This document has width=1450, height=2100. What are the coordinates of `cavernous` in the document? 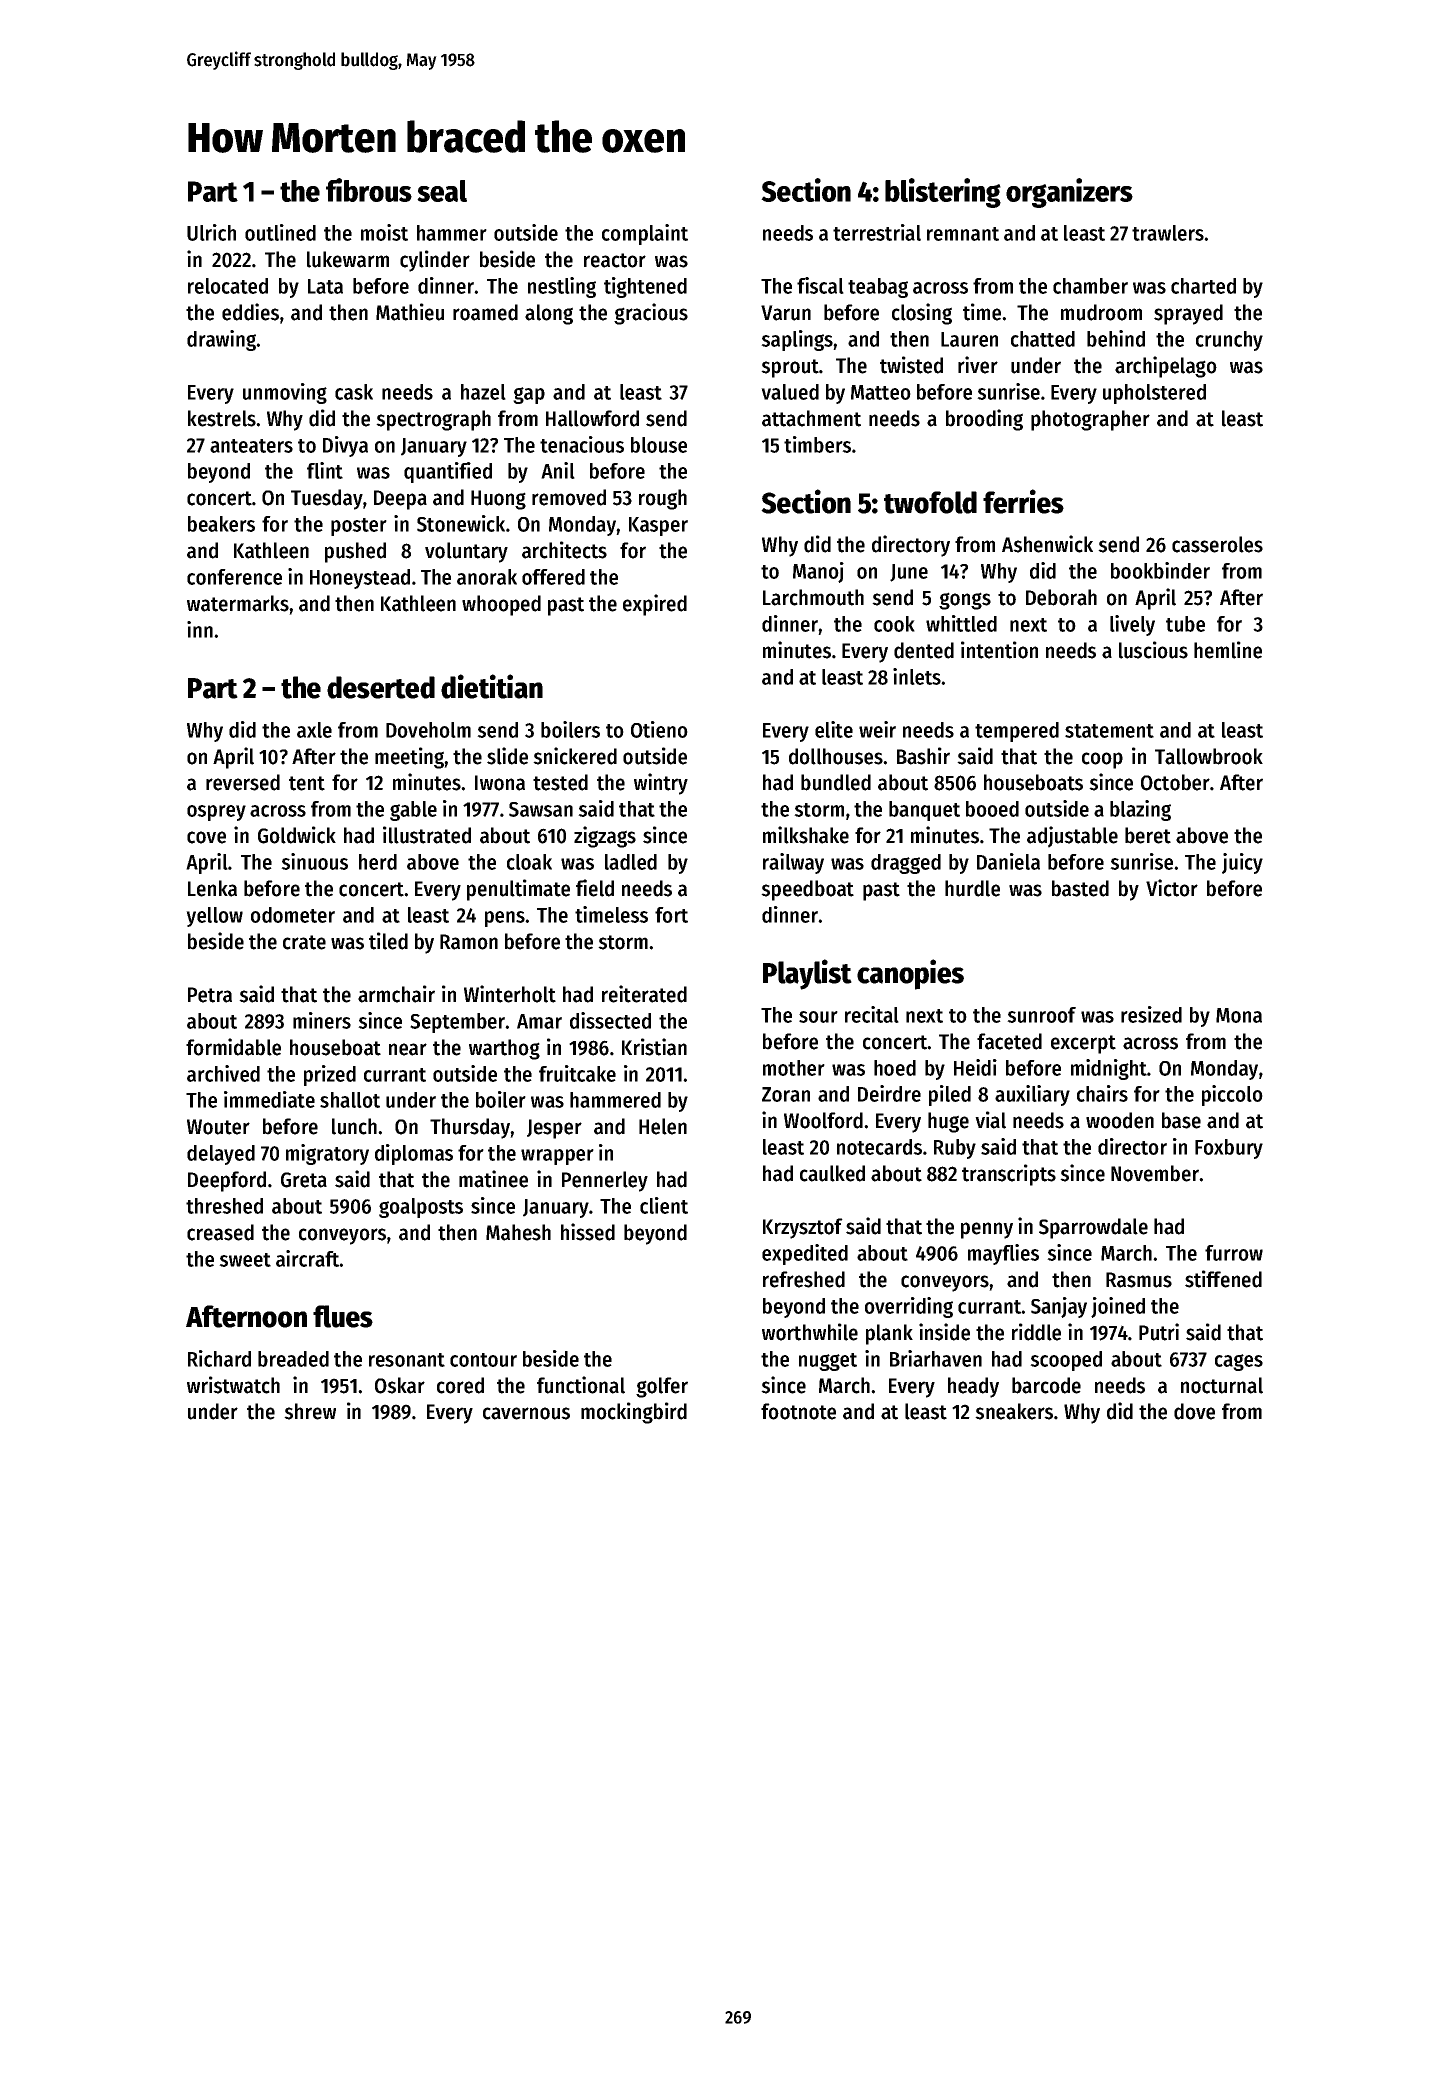 It's located at (526, 1413).
